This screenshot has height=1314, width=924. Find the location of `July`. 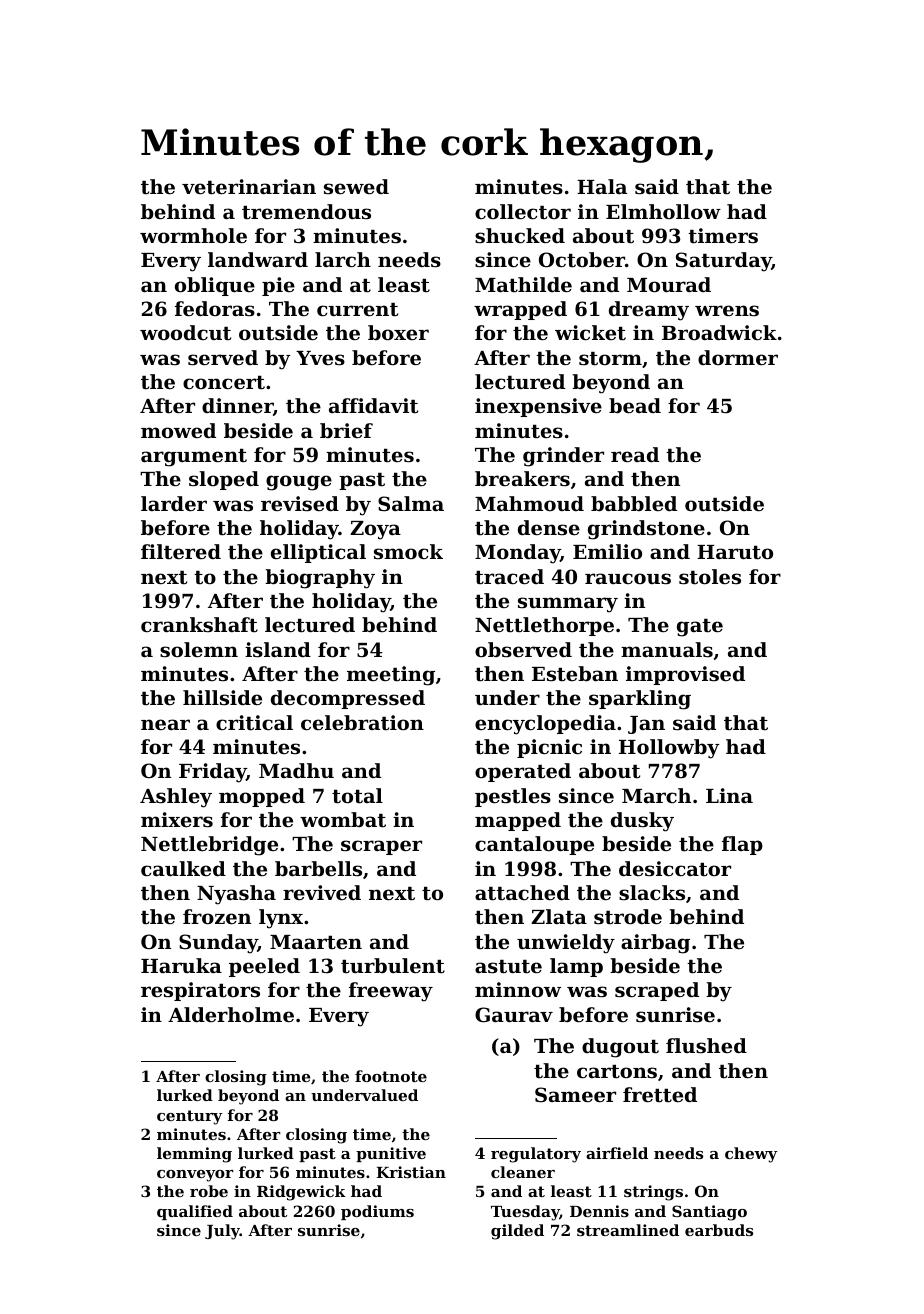

July is located at coordinates (222, 1232).
